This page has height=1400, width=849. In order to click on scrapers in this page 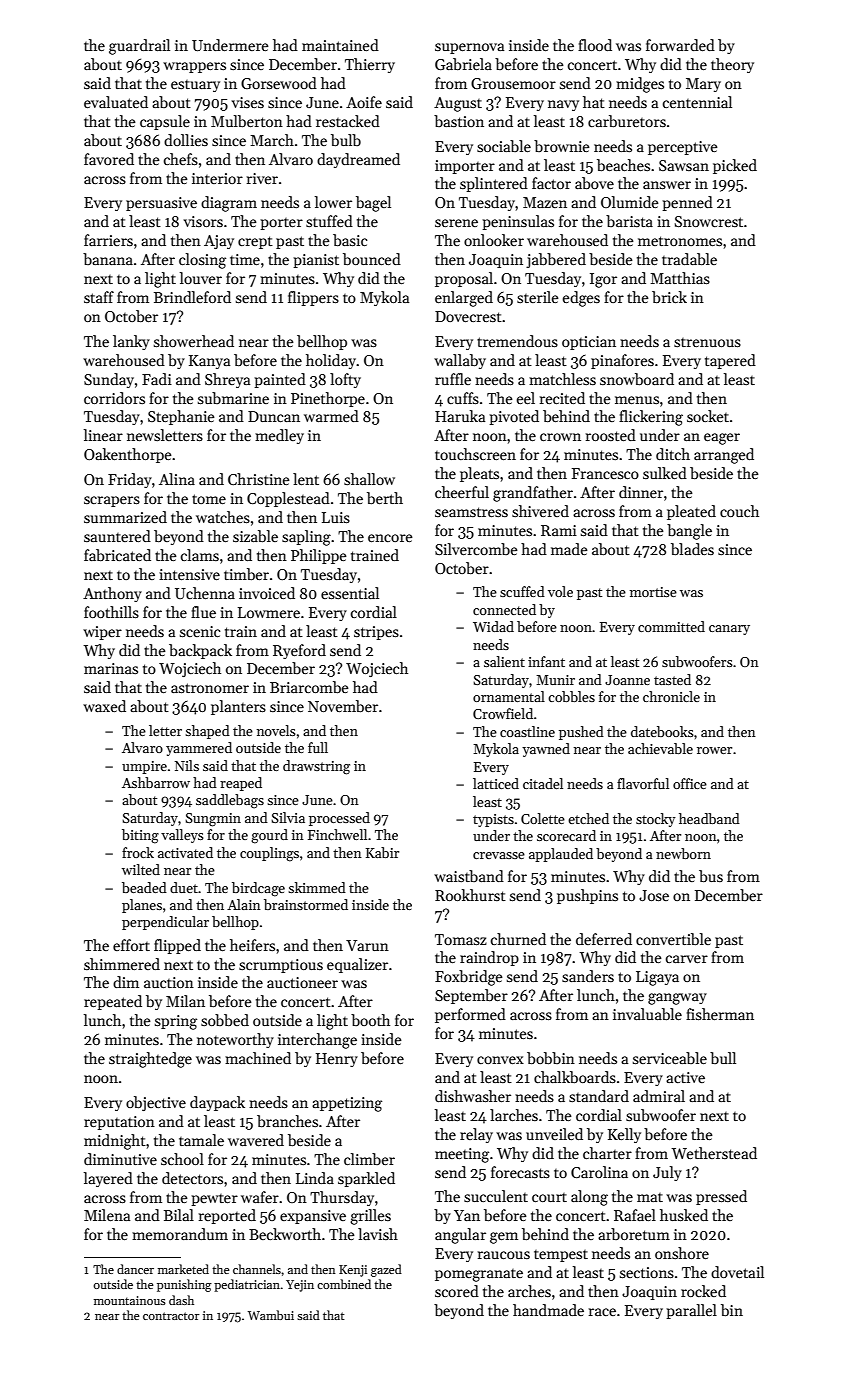, I will do `click(112, 501)`.
